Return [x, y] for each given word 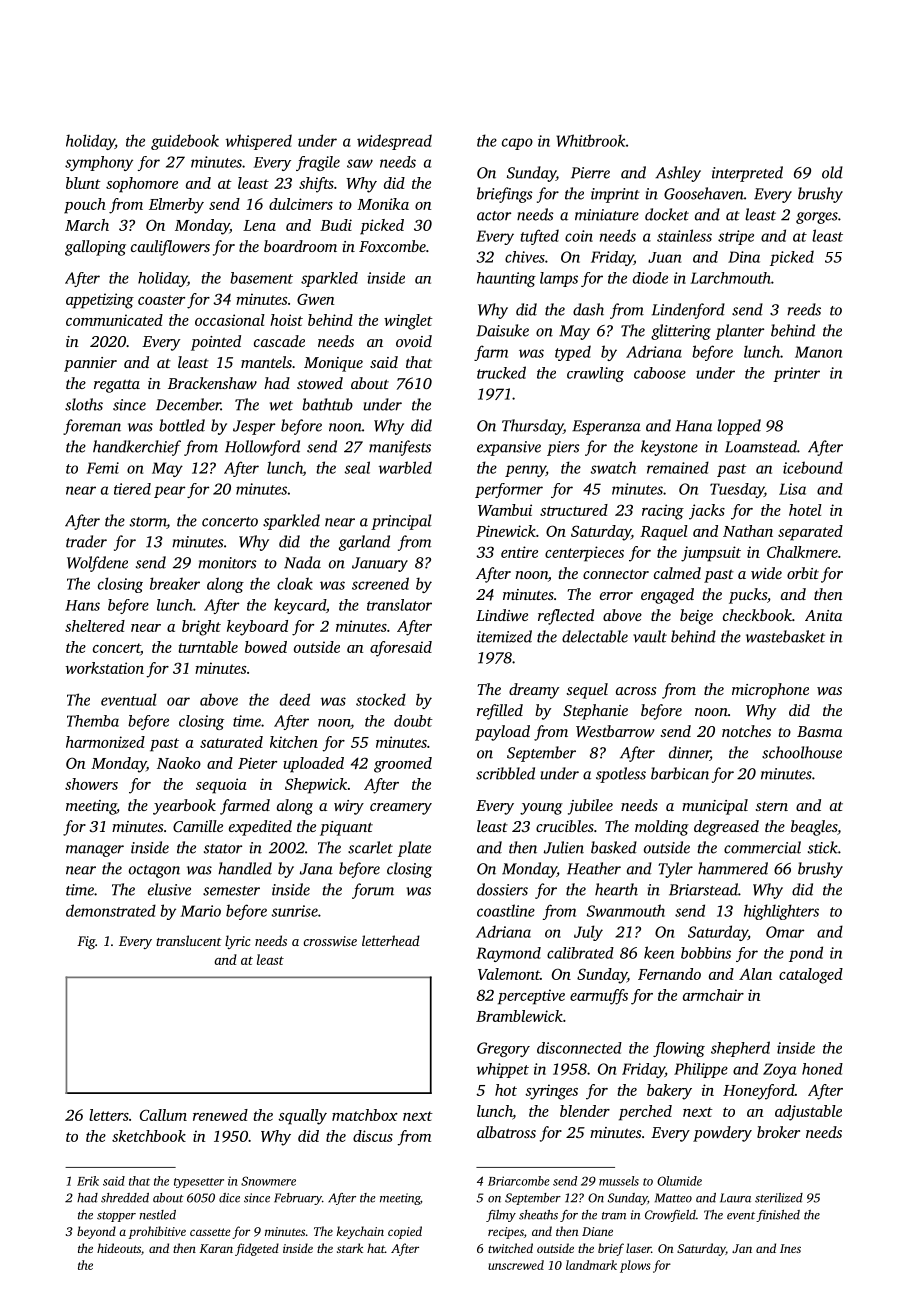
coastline [506, 910]
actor [494, 216]
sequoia [221, 786]
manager [95, 851]
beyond [96, 1232]
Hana [693, 426]
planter [739, 332]
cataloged [811, 976]
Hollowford [262, 448]
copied [405, 1232]
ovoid [414, 341]
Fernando [669, 974]
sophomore [142, 185]
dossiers [502, 889]
